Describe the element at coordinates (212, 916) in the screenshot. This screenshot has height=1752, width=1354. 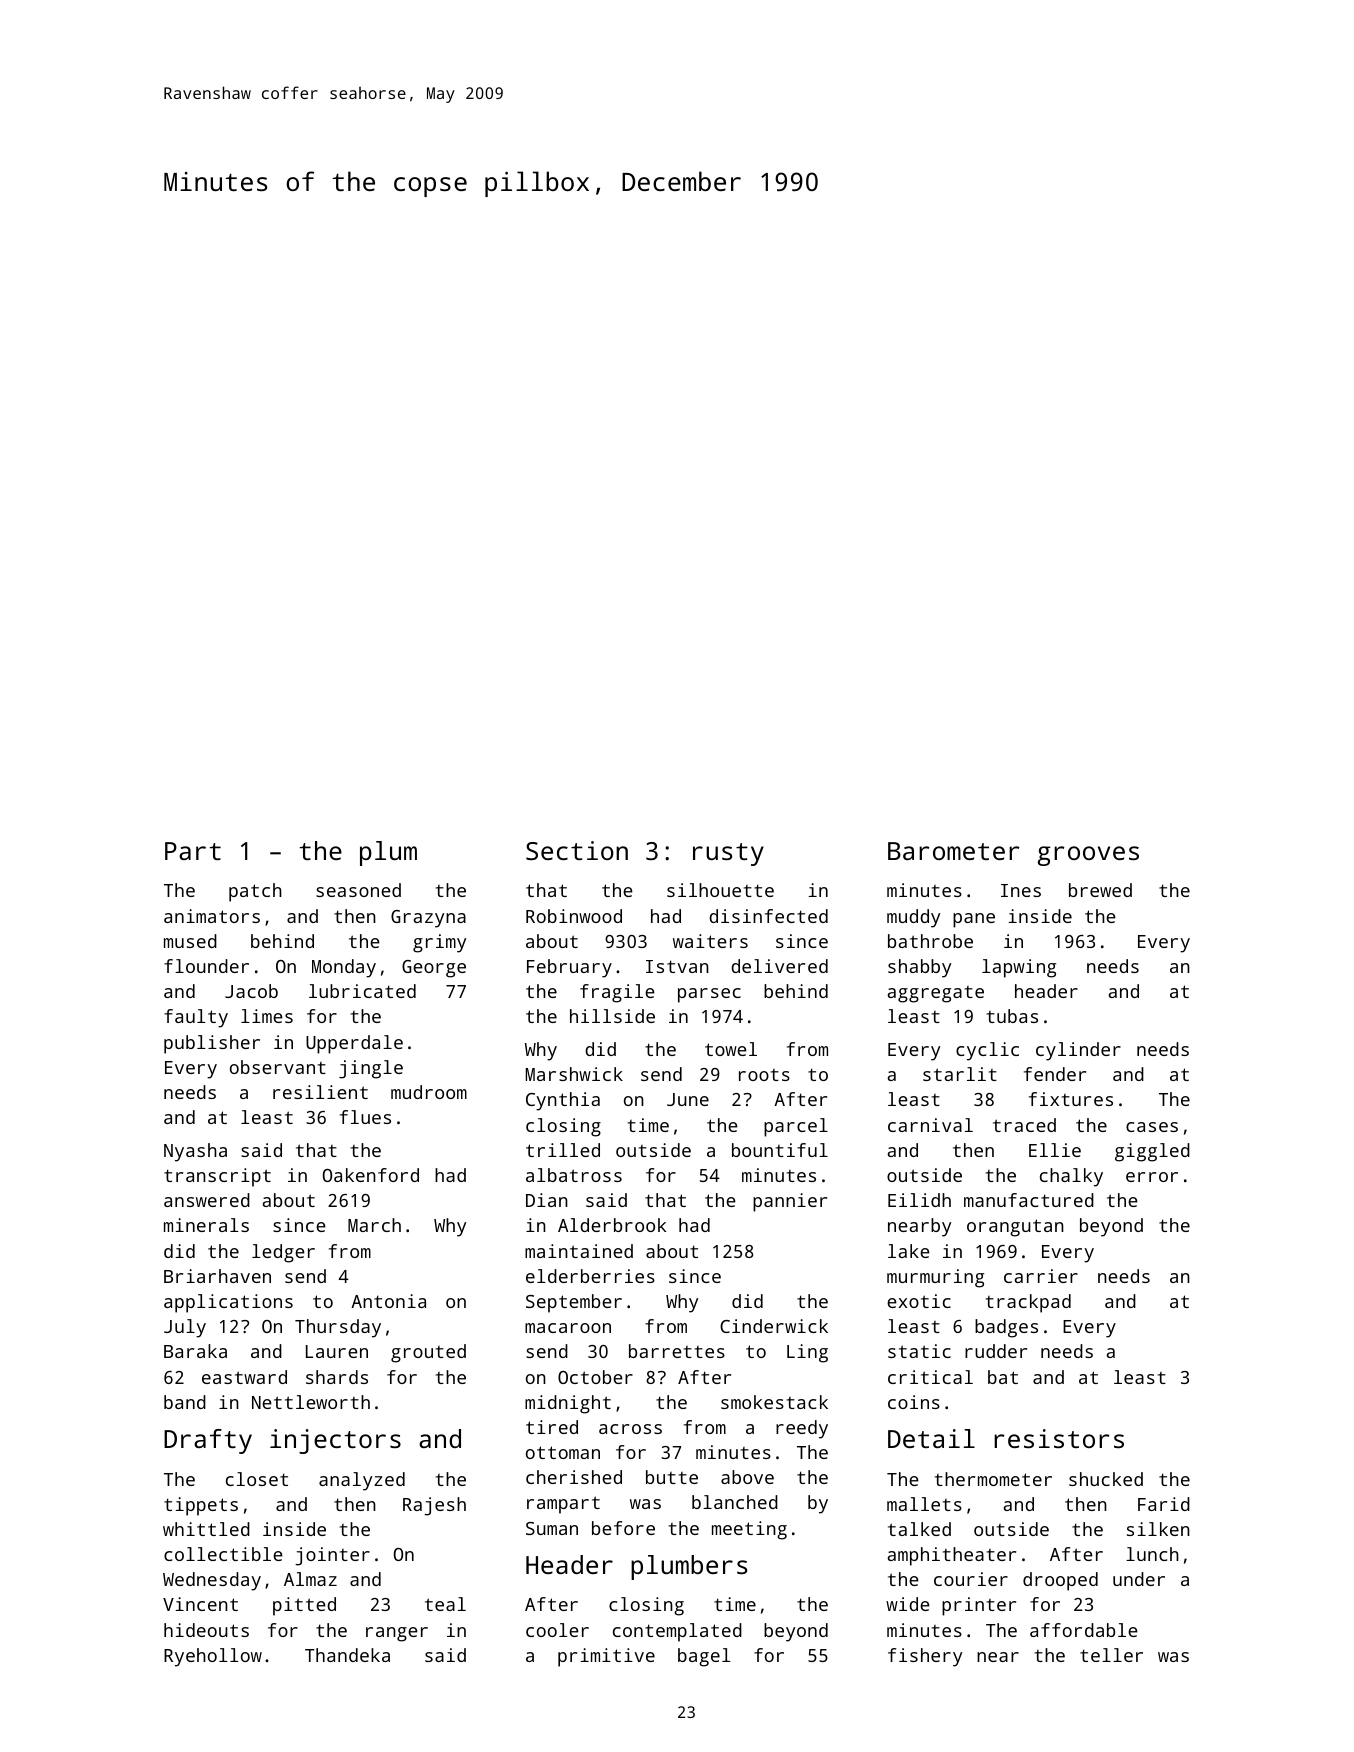
I see `animators` at that location.
